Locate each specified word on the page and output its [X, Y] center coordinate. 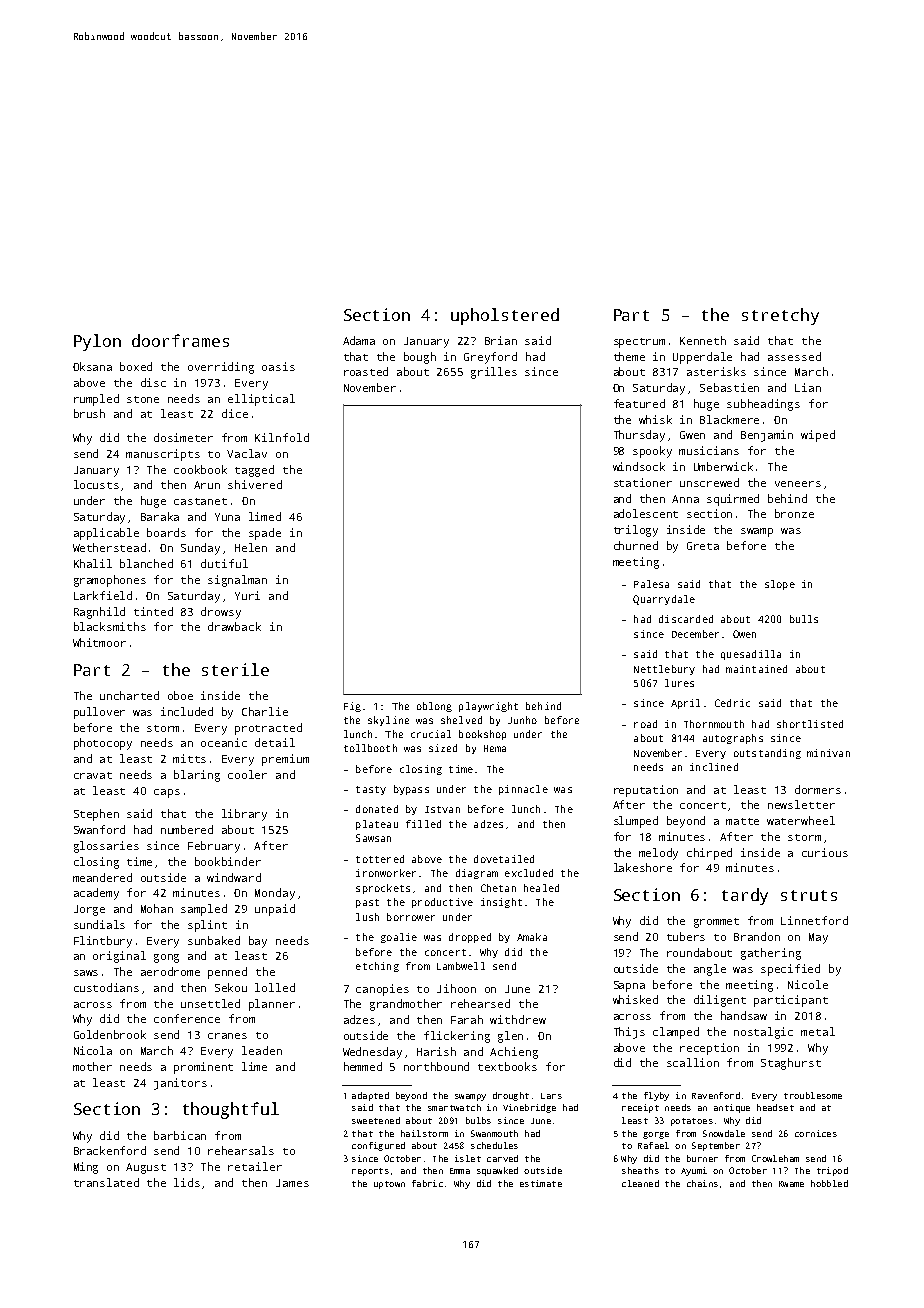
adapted [370, 1096]
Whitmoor [99, 642]
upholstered [505, 316]
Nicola [93, 1050]
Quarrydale [664, 600]
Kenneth [703, 340]
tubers [686, 936]
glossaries [106, 847]
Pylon [97, 342]
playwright [488, 707]
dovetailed [504, 859]
